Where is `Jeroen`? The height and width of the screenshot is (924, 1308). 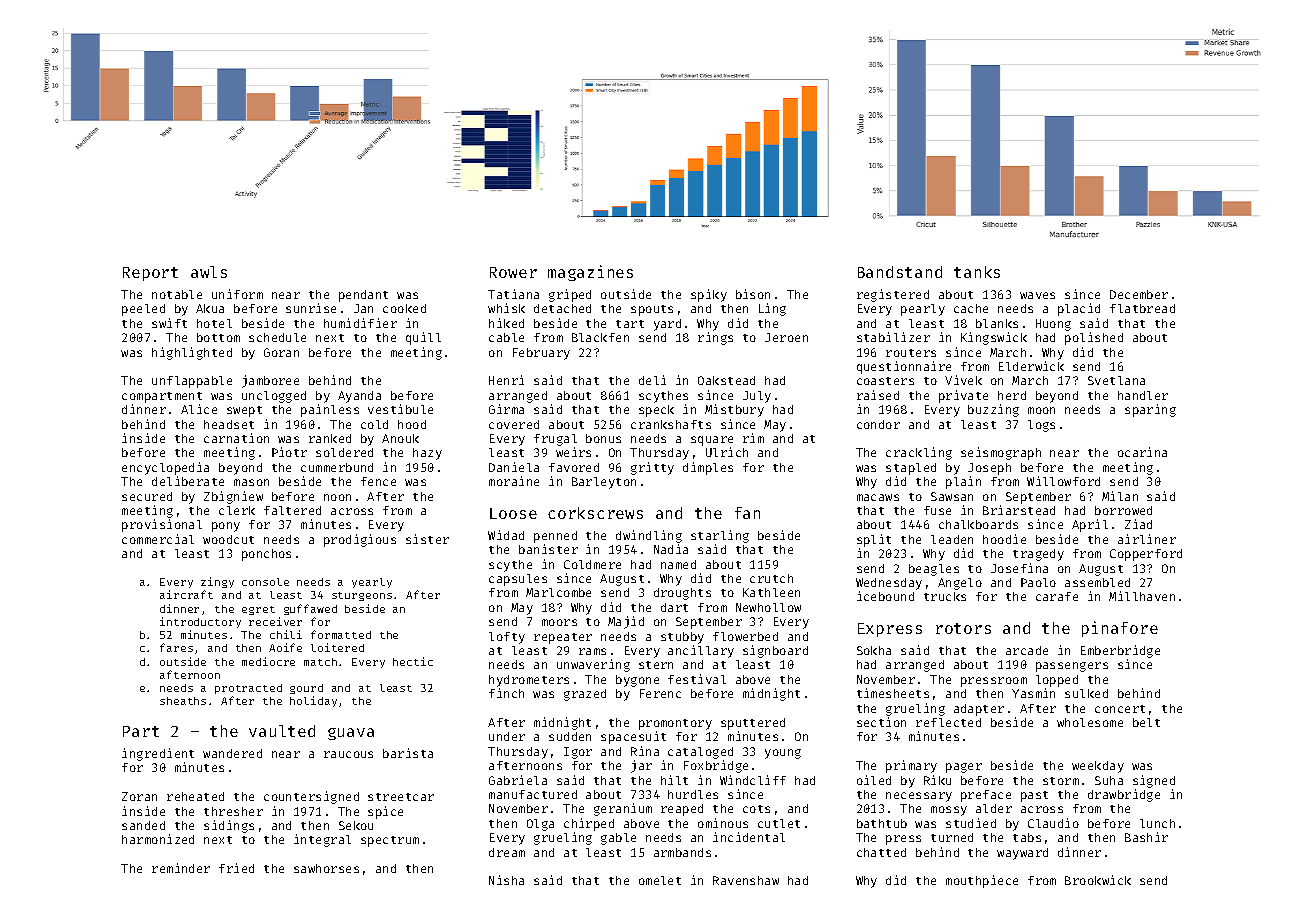
Jeroen is located at coordinates (786, 337).
